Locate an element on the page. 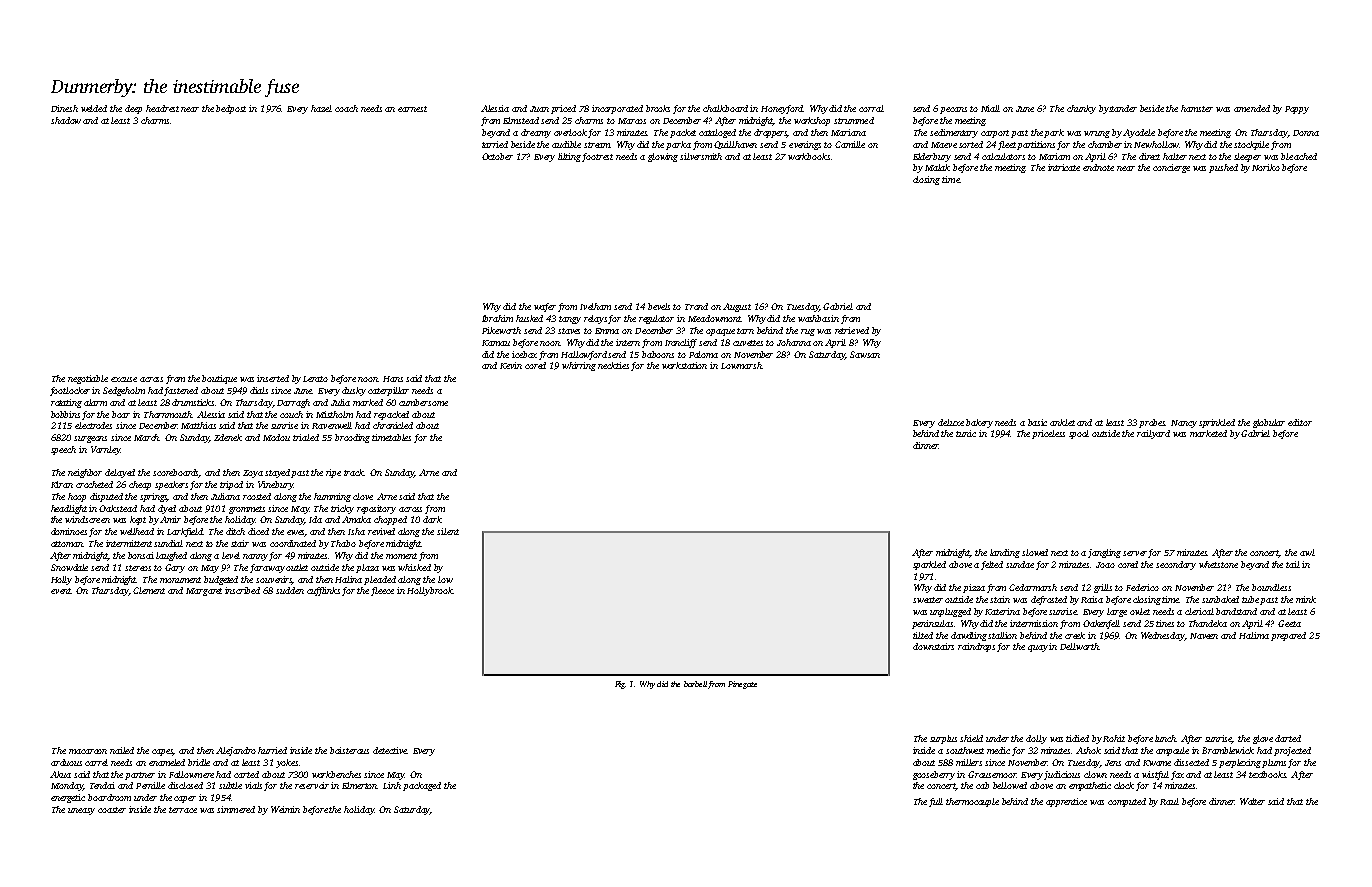 This page has height=887, width=1372. bridle is located at coordinates (199, 762).
